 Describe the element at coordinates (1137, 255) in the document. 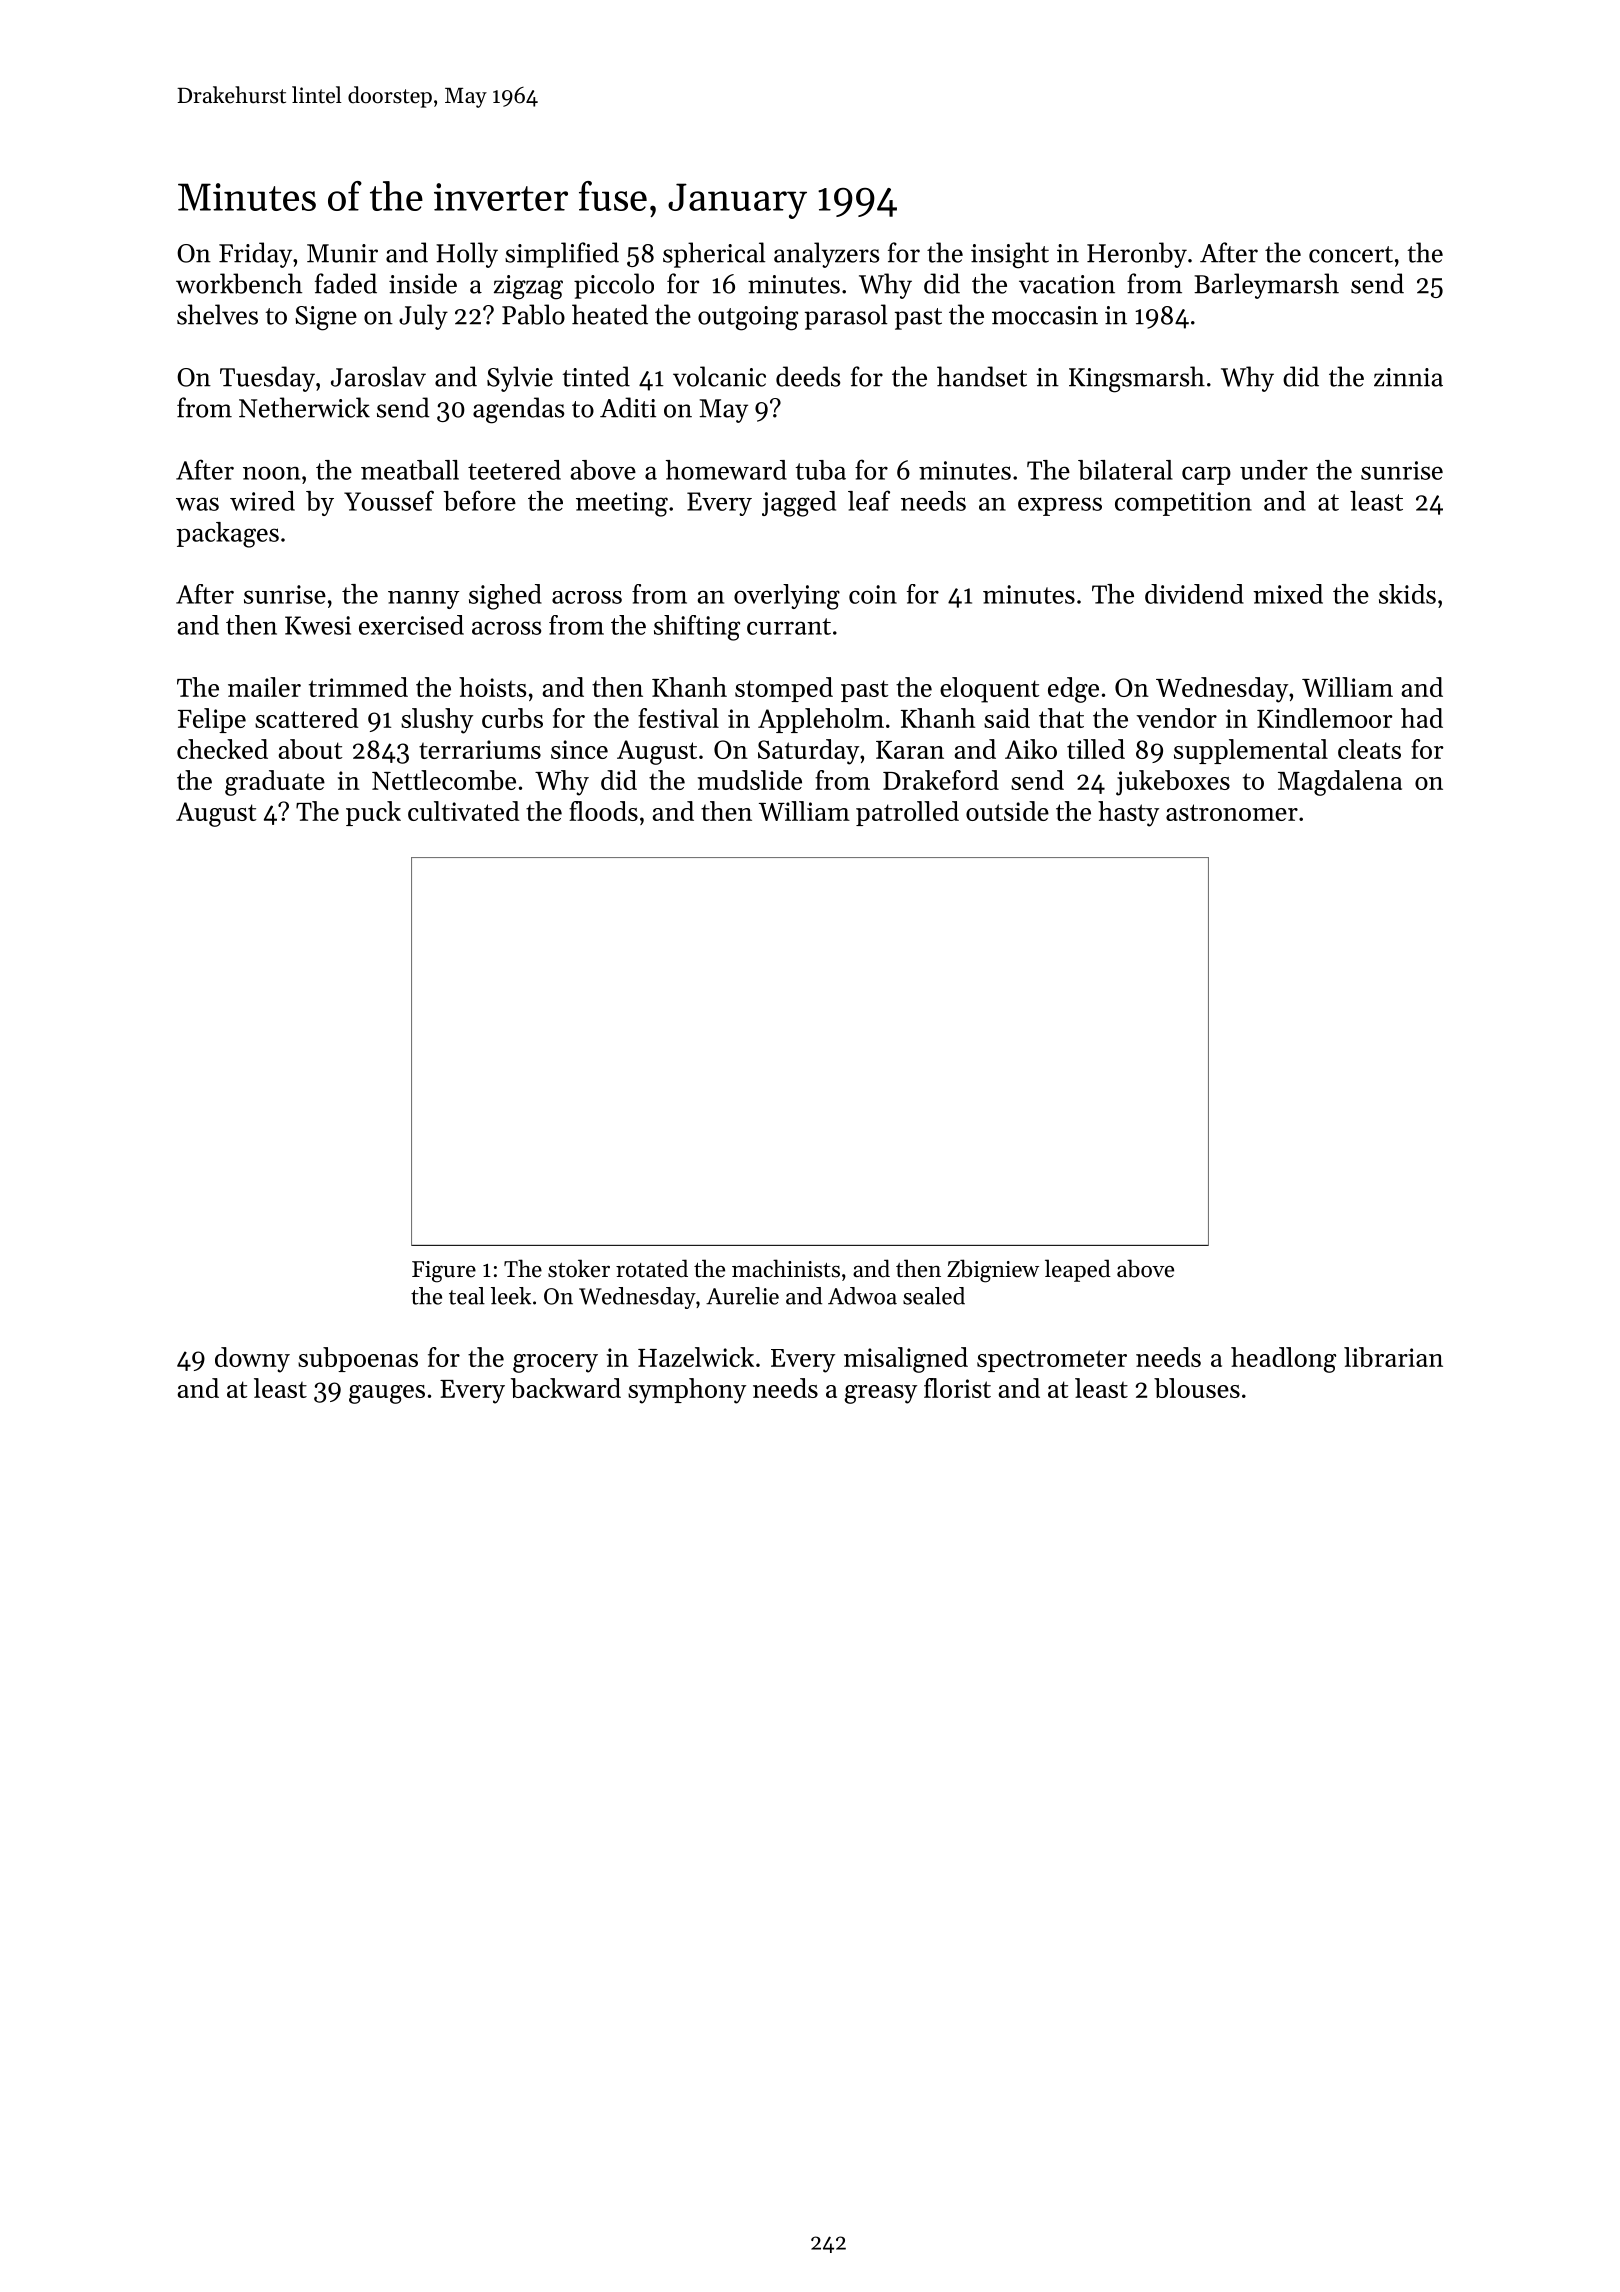

I see `Heronby` at that location.
